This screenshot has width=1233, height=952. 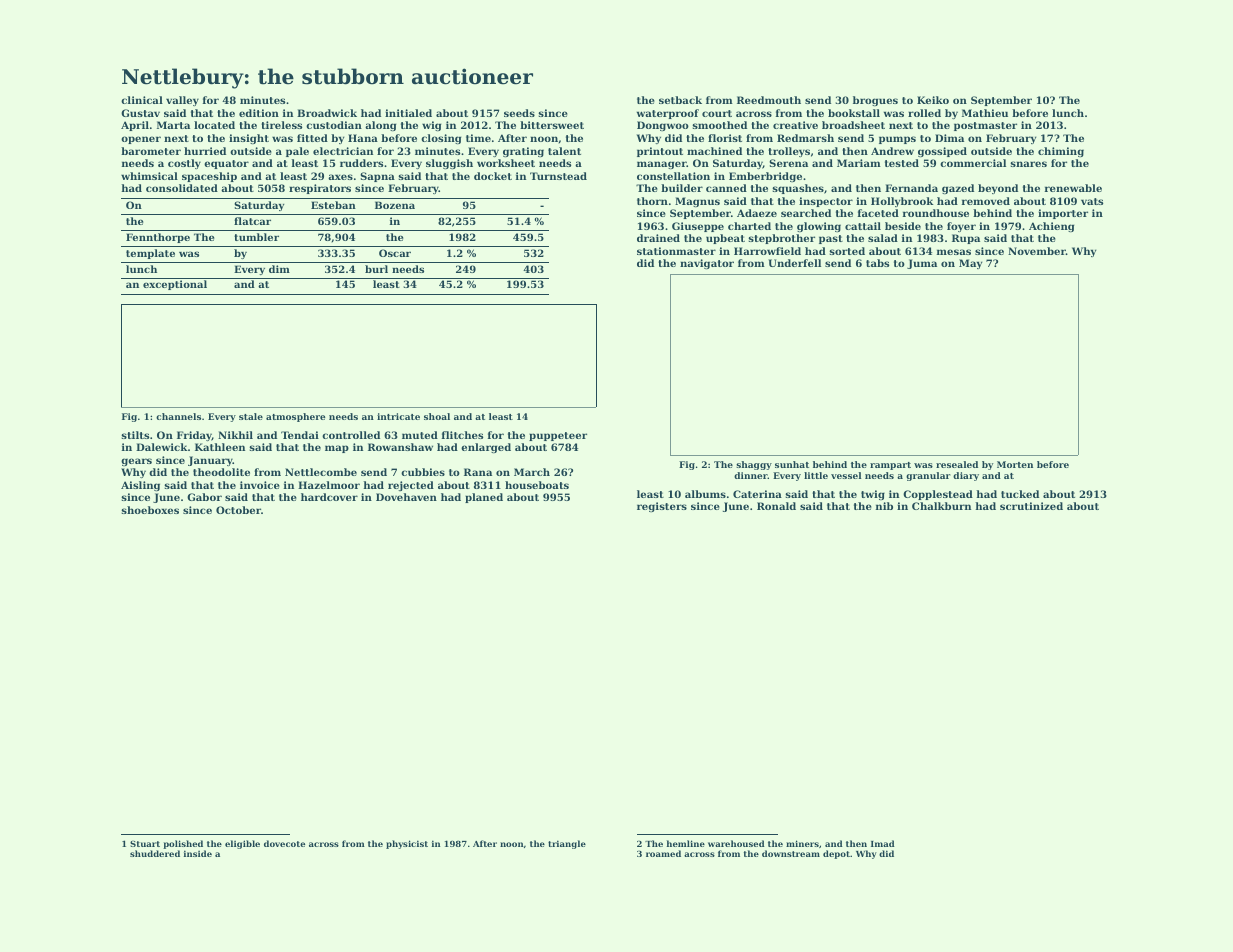 What do you see at coordinates (182, 101) in the screenshot?
I see `valley` at bounding box center [182, 101].
